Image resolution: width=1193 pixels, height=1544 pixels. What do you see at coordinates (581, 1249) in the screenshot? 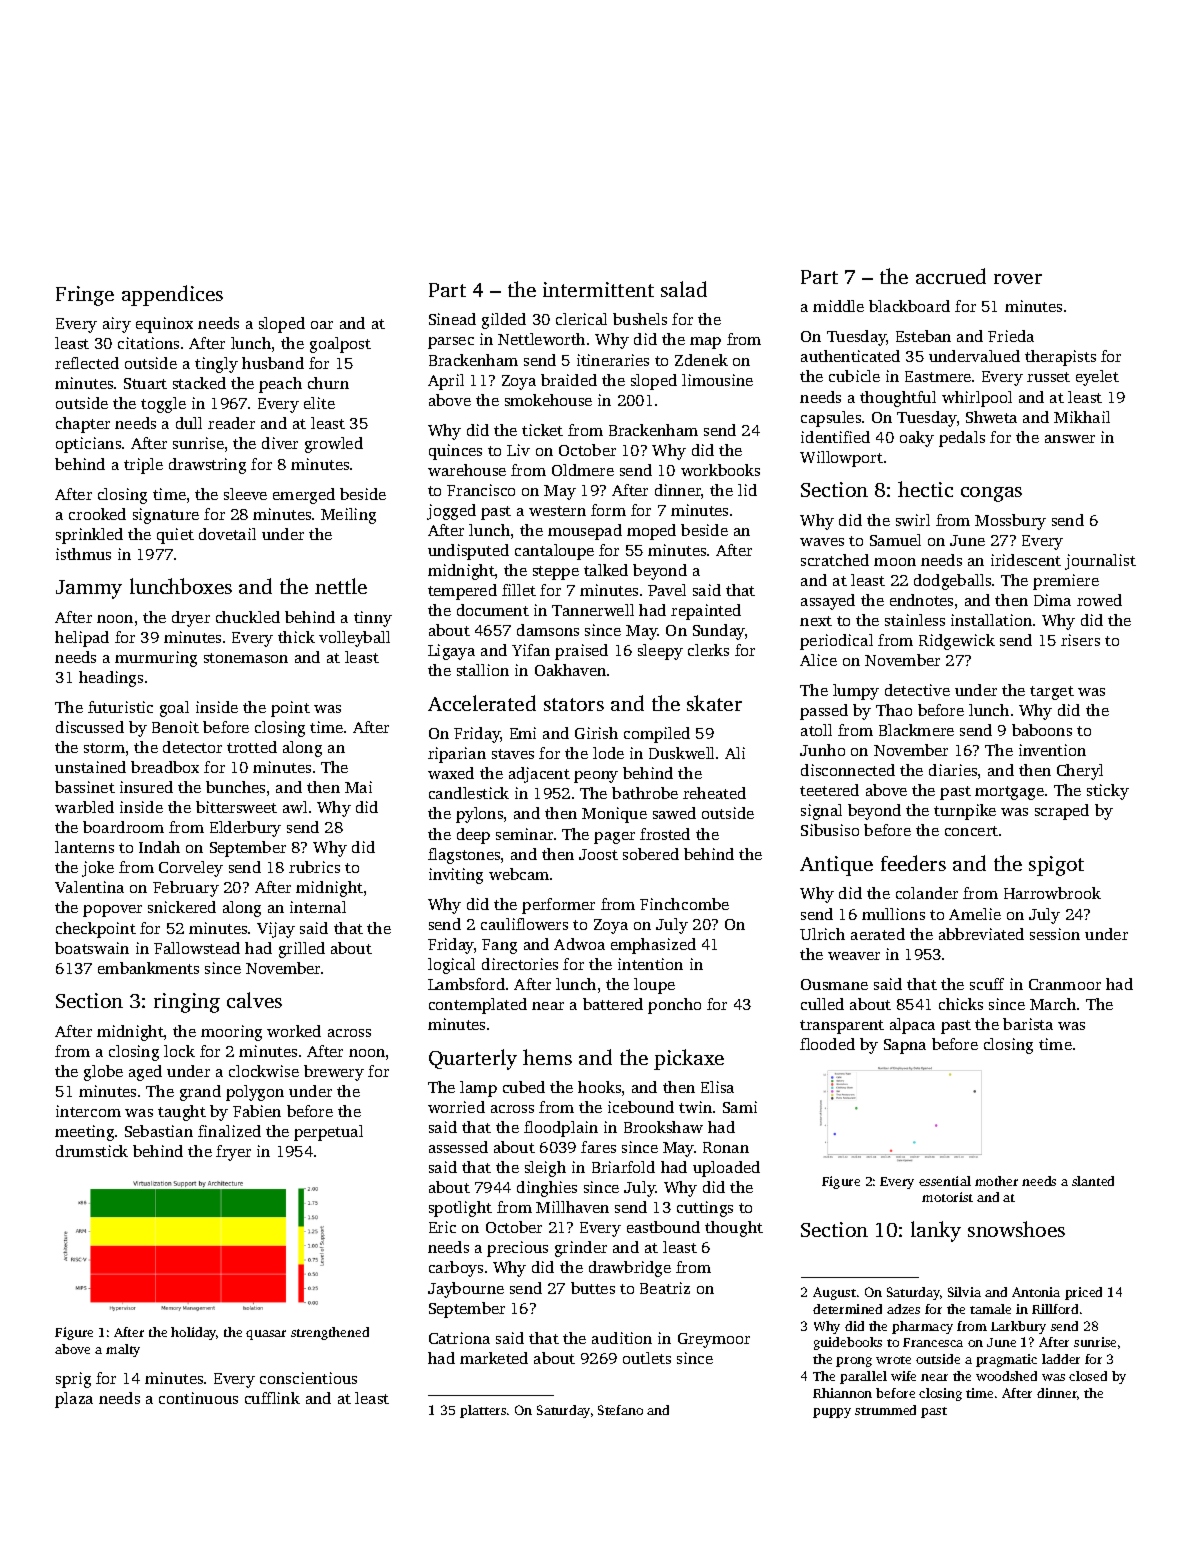
I see `grinder` at bounding box center [581, 1249].
